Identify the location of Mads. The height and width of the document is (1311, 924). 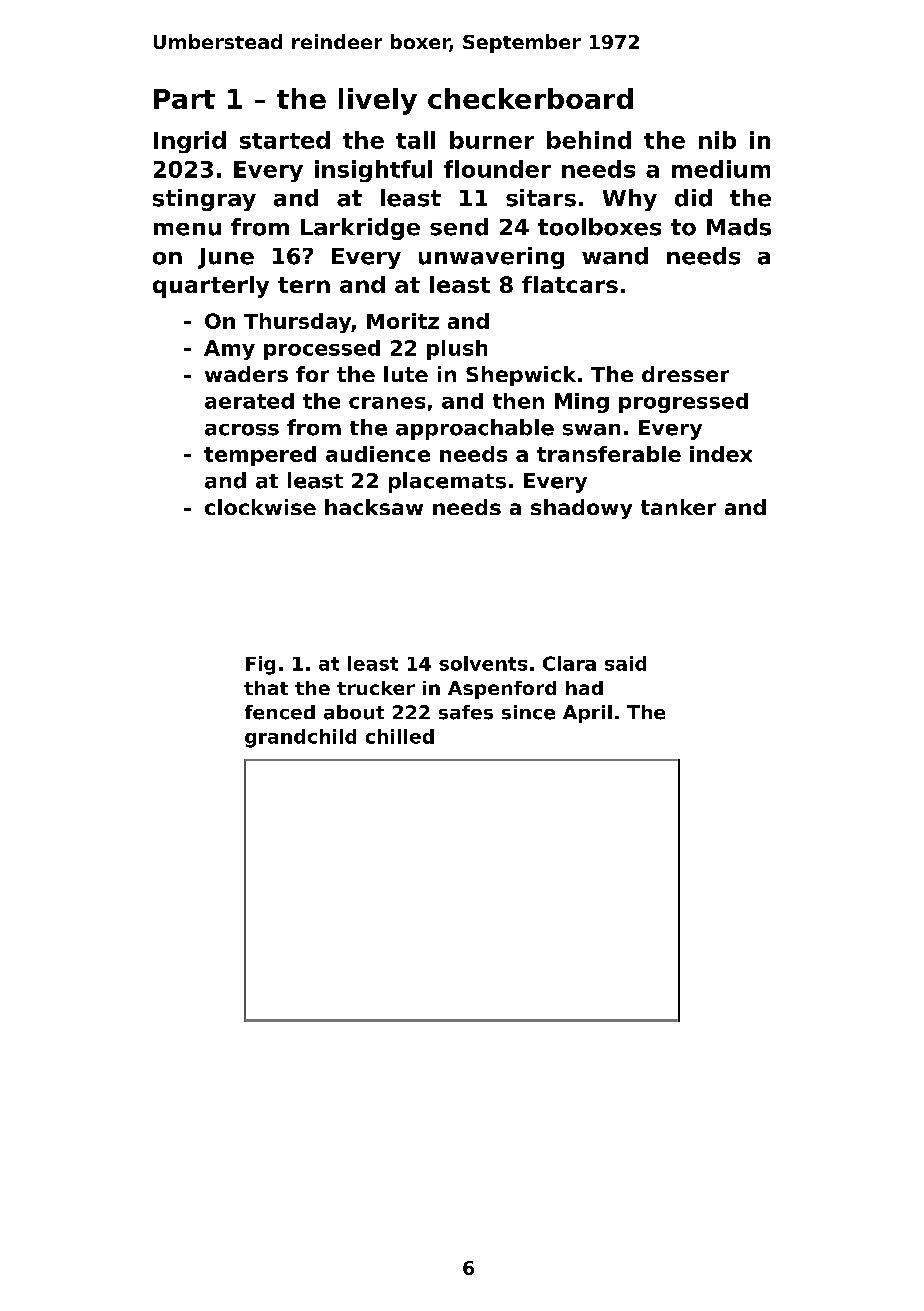
(739, 227).
